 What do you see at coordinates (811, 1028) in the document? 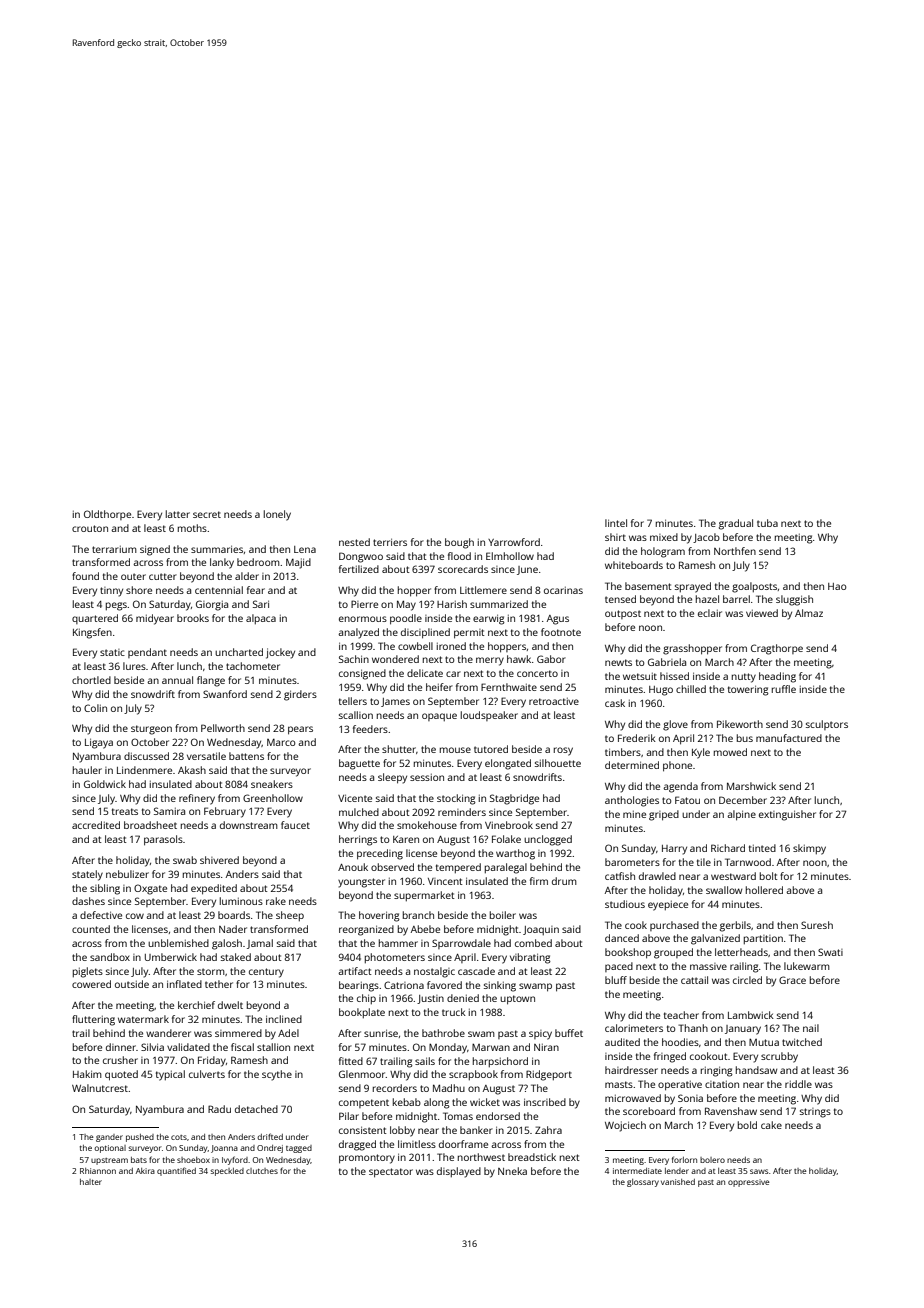
I see `nail` at bounding box center [811, 1028].
